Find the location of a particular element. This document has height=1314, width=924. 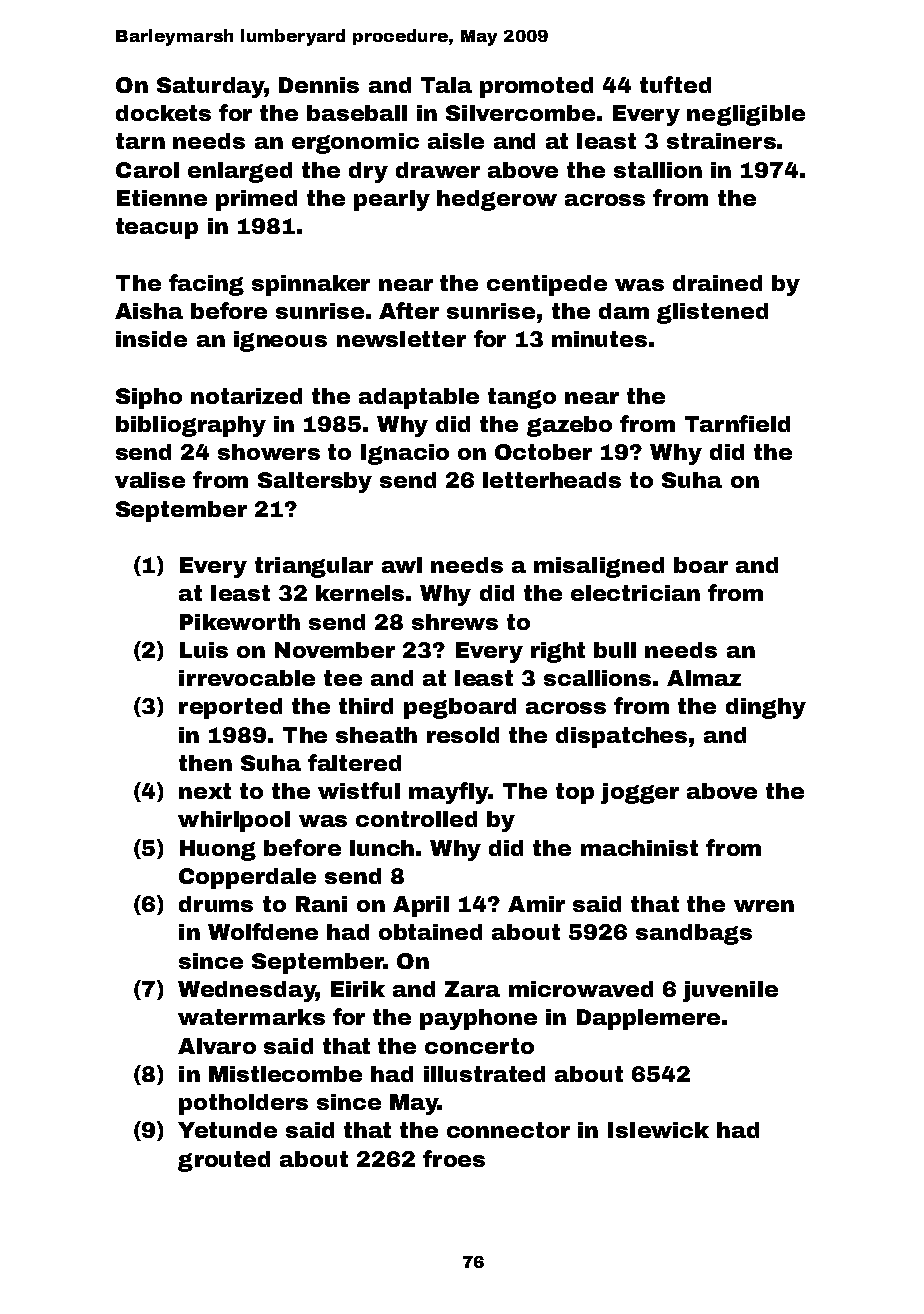

tango is located at coordinates (522, 398).
